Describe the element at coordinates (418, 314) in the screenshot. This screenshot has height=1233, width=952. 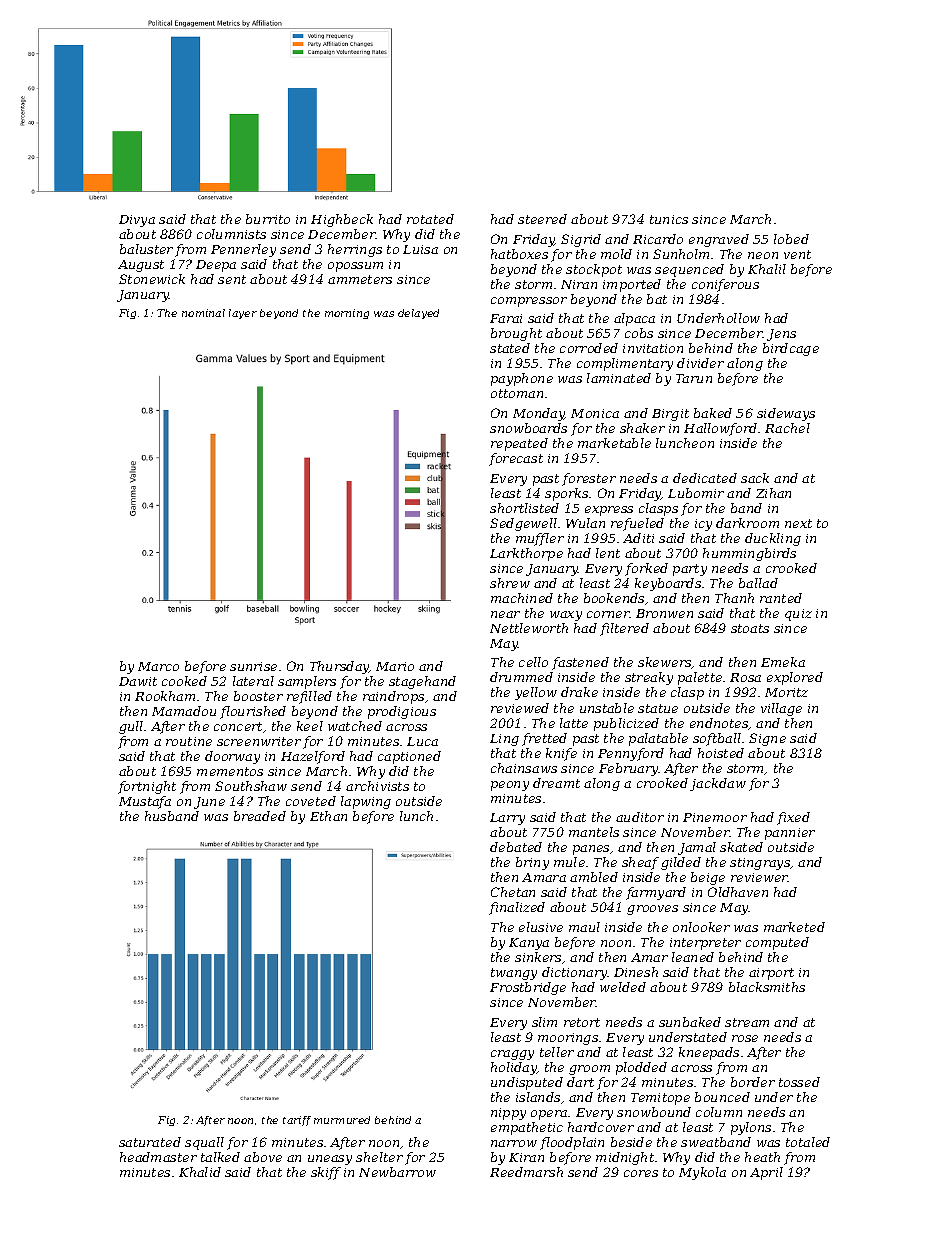
I see `delayed` at that location.
